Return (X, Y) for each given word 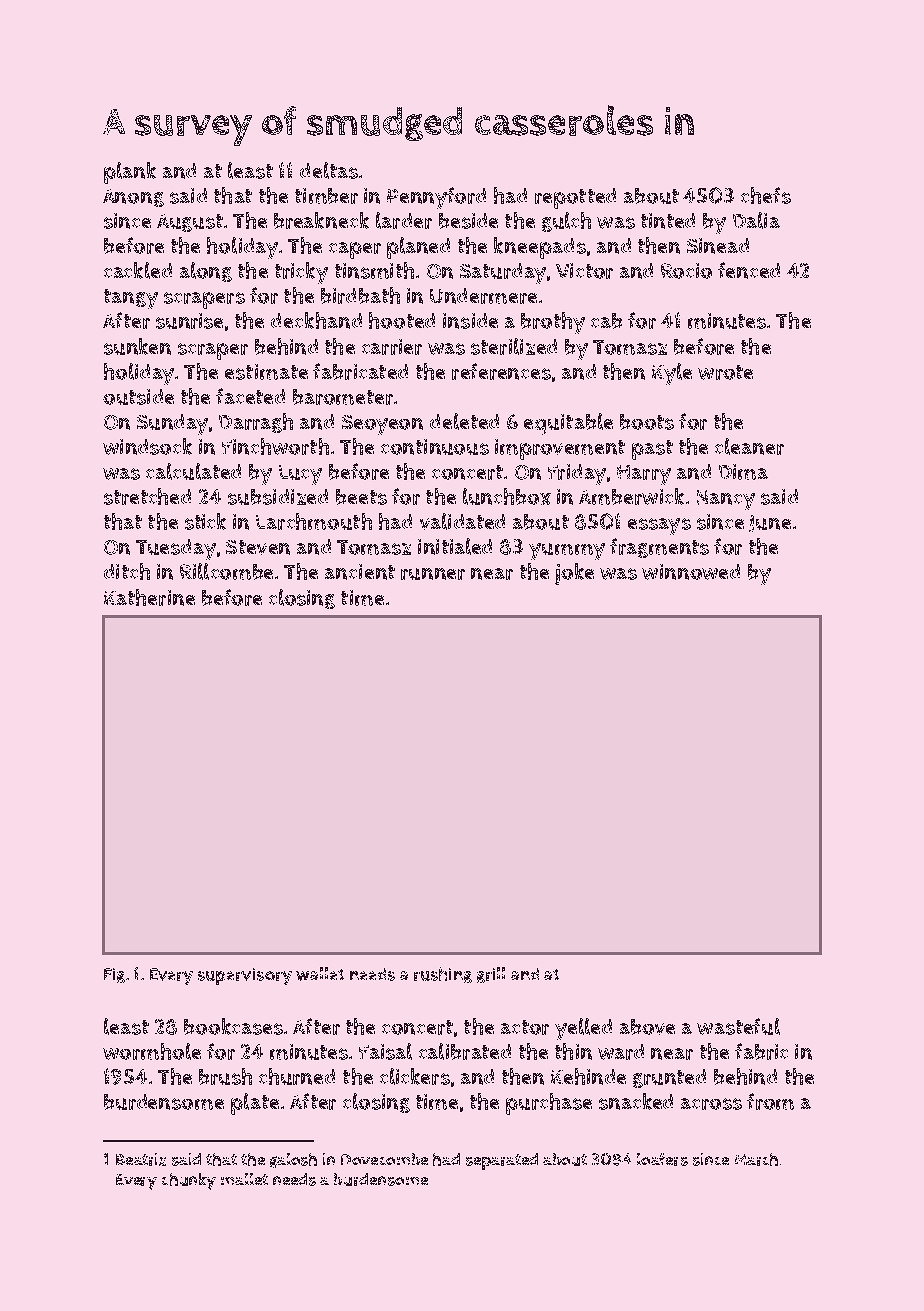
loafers (662, 1159)
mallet (244, 1179)
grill (491, 975)
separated (502, 1161)
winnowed (691, 572)
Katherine (149, 597)
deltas (329, 170)
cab (606, 321)
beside (468, 221)
